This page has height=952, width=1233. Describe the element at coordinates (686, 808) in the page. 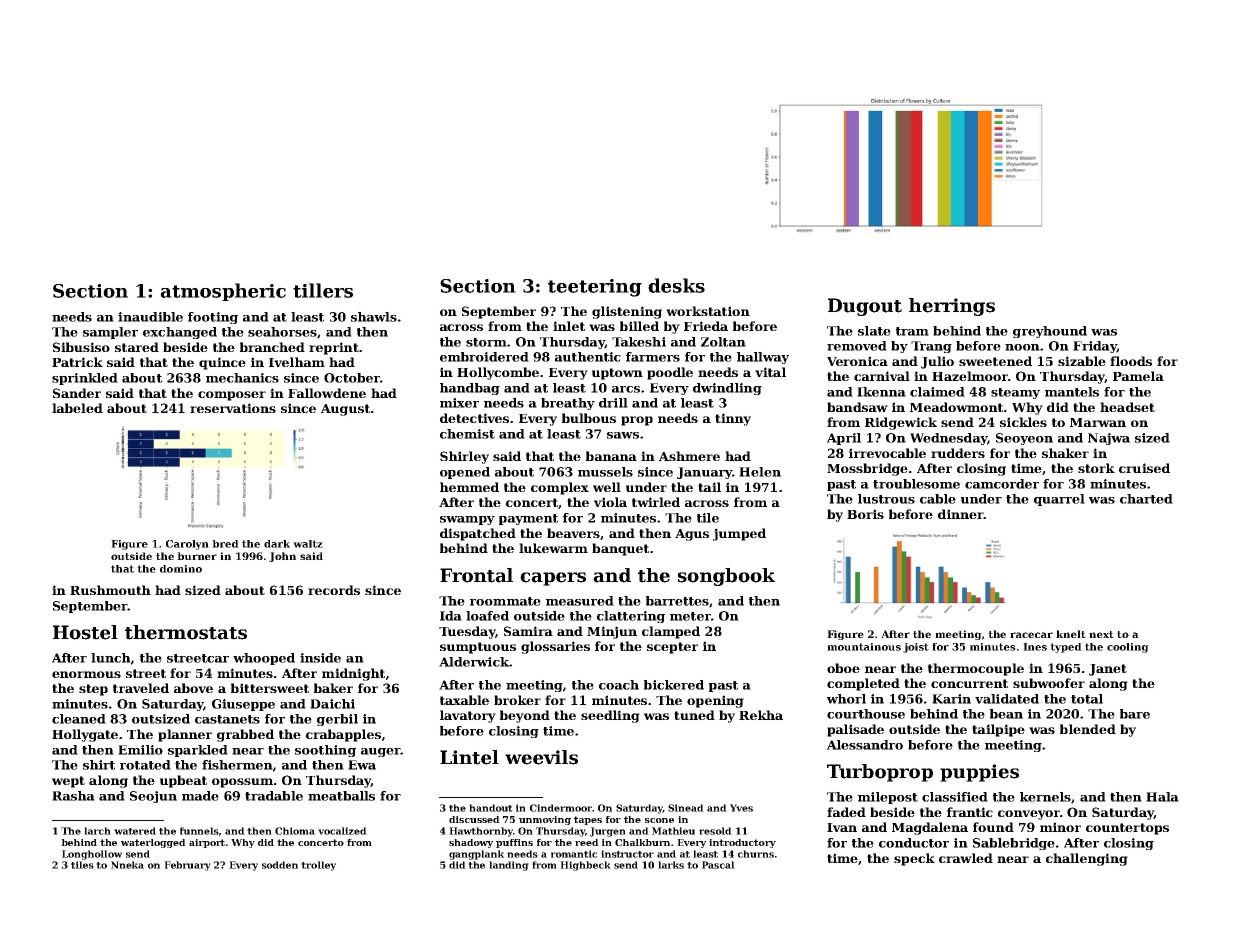

I see `Sinead` at that location.
